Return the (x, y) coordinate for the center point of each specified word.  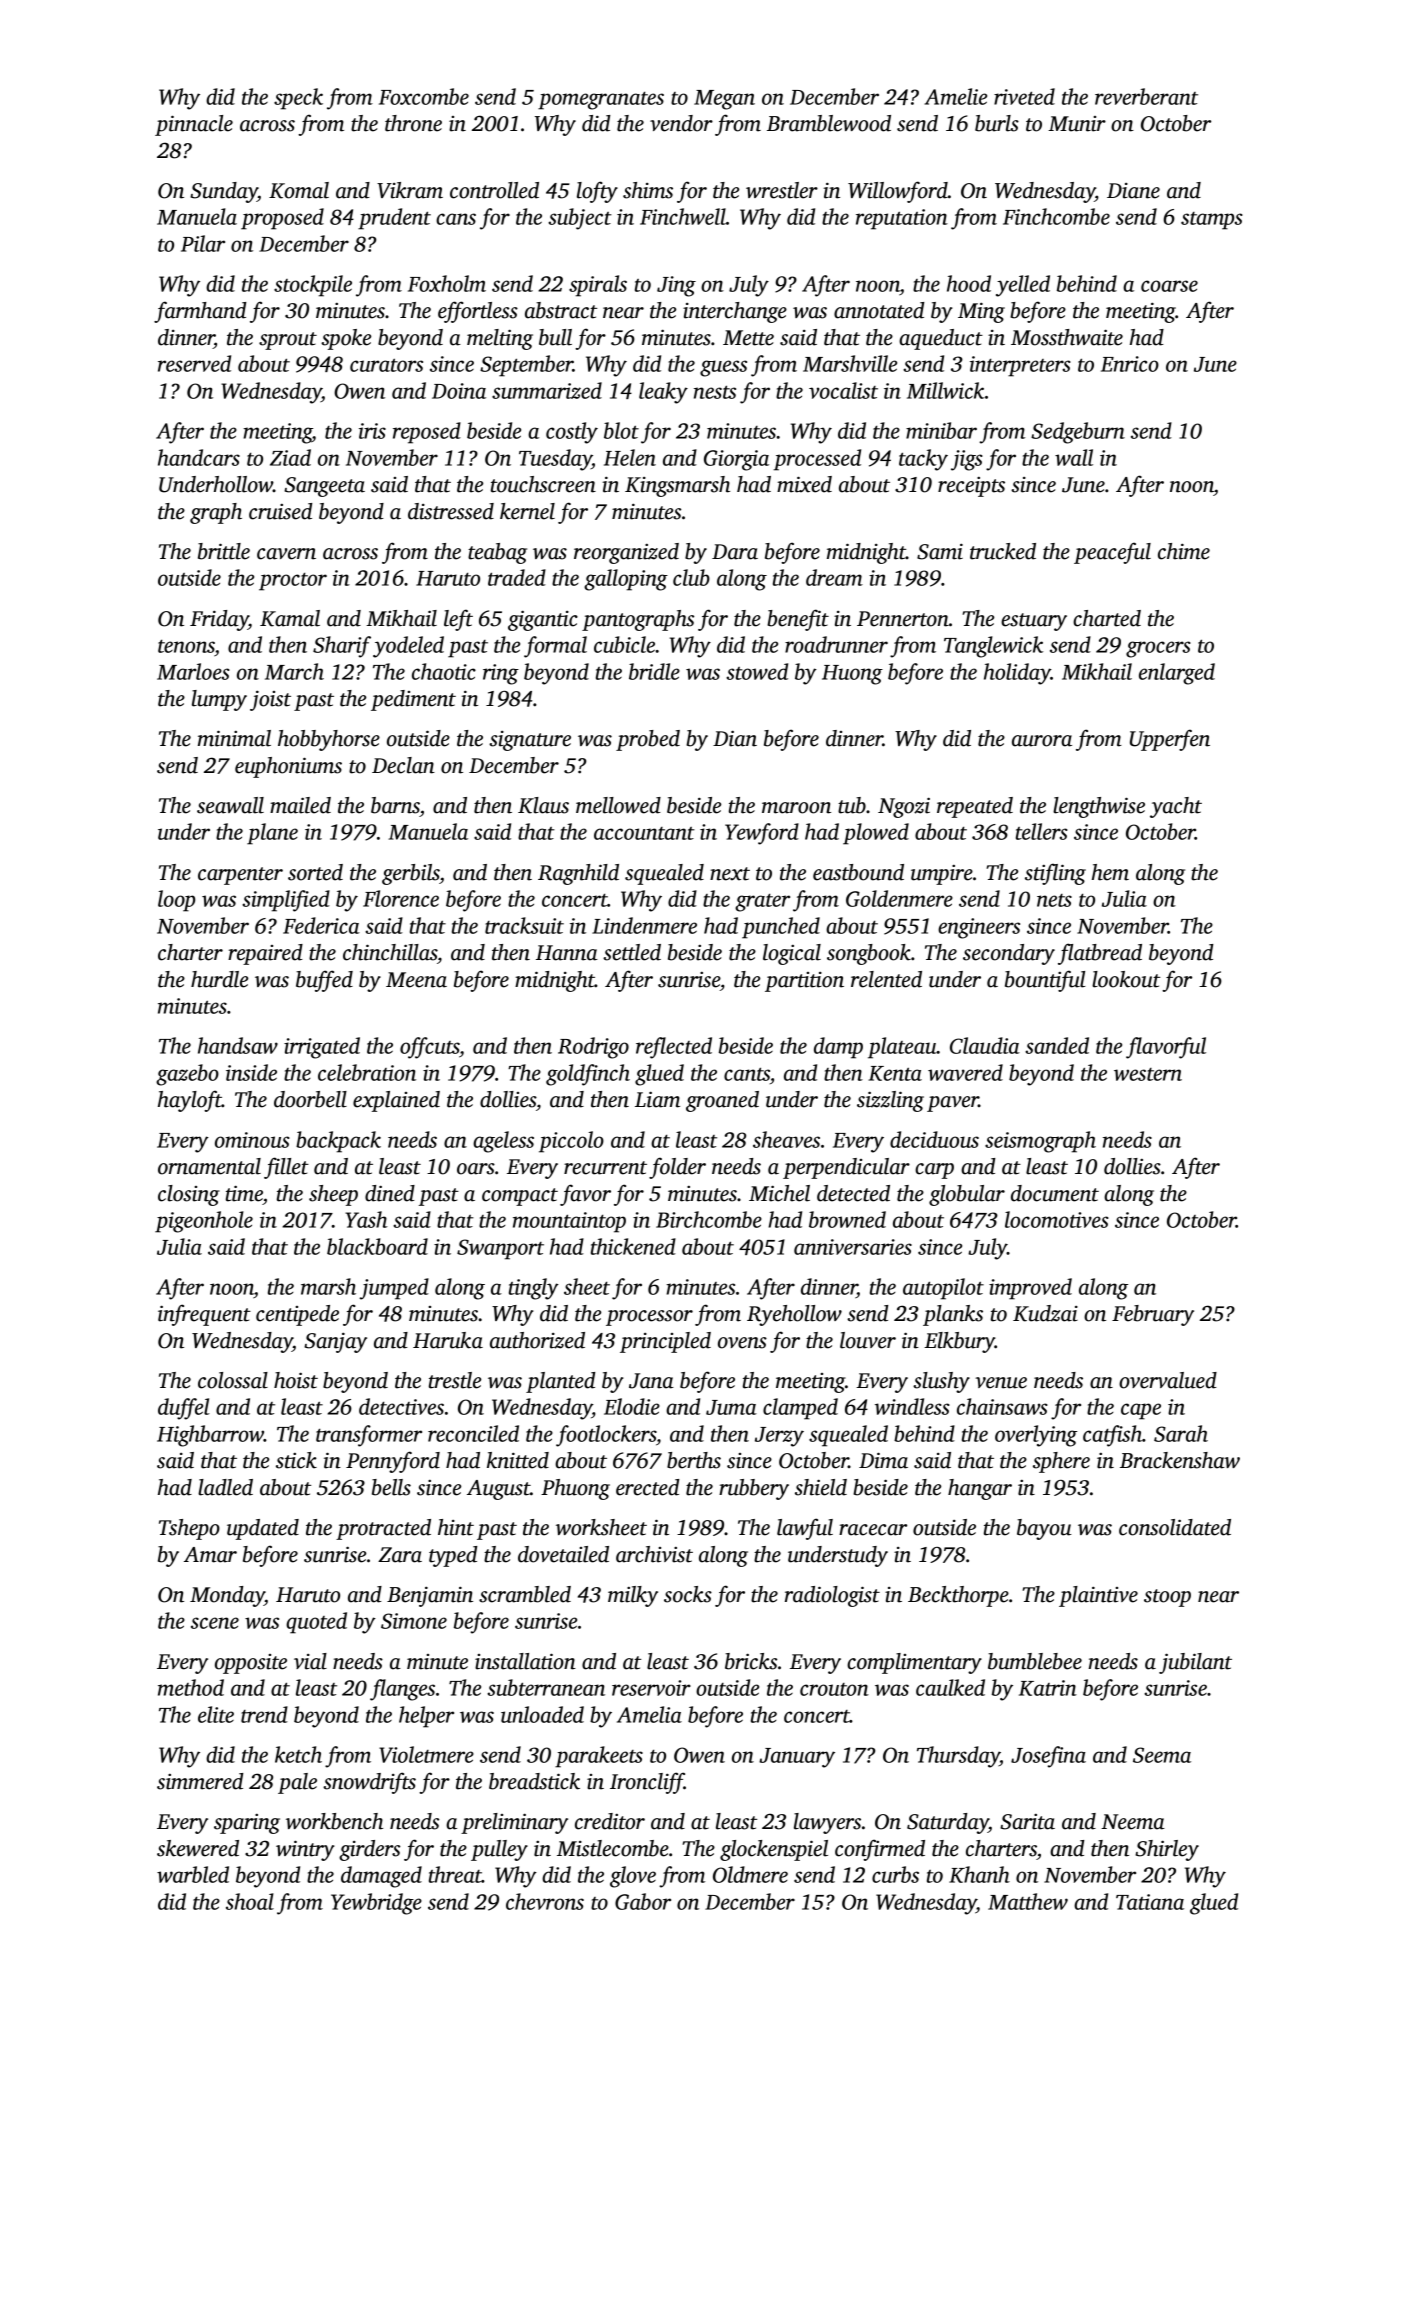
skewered (198, 1848)
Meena (416, 980)
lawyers (827, 1823)
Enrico (1130, 364)
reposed (427, 433)
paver (953, 1104)
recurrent (605, 1168)
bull (555, 337)
